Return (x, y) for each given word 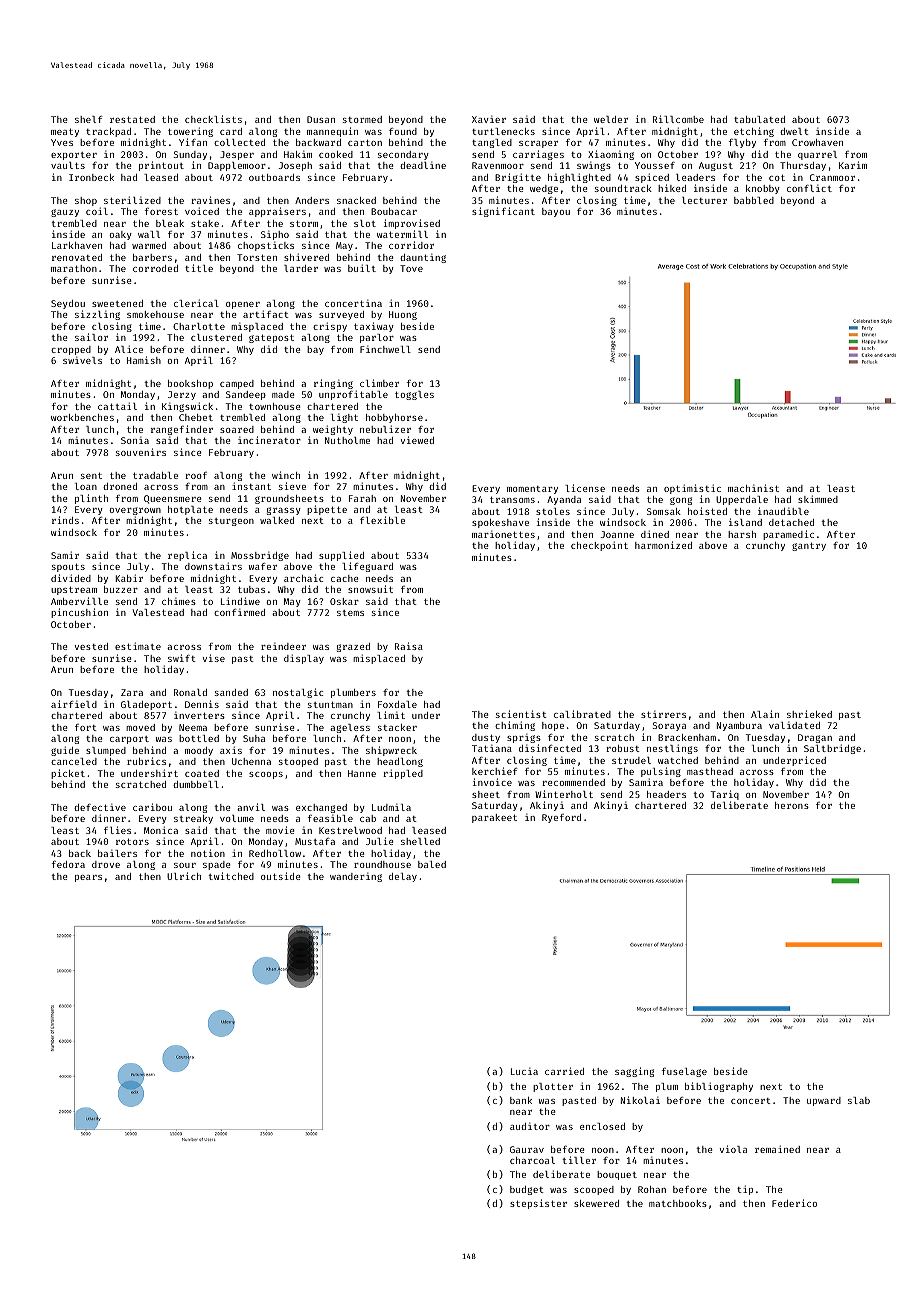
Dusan (321, 119)
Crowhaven (817, 142)
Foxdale (397, 704)
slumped (106, 751)
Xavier (489, 119)
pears (88, 878)
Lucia (524, 1071)
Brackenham (687, 737)
